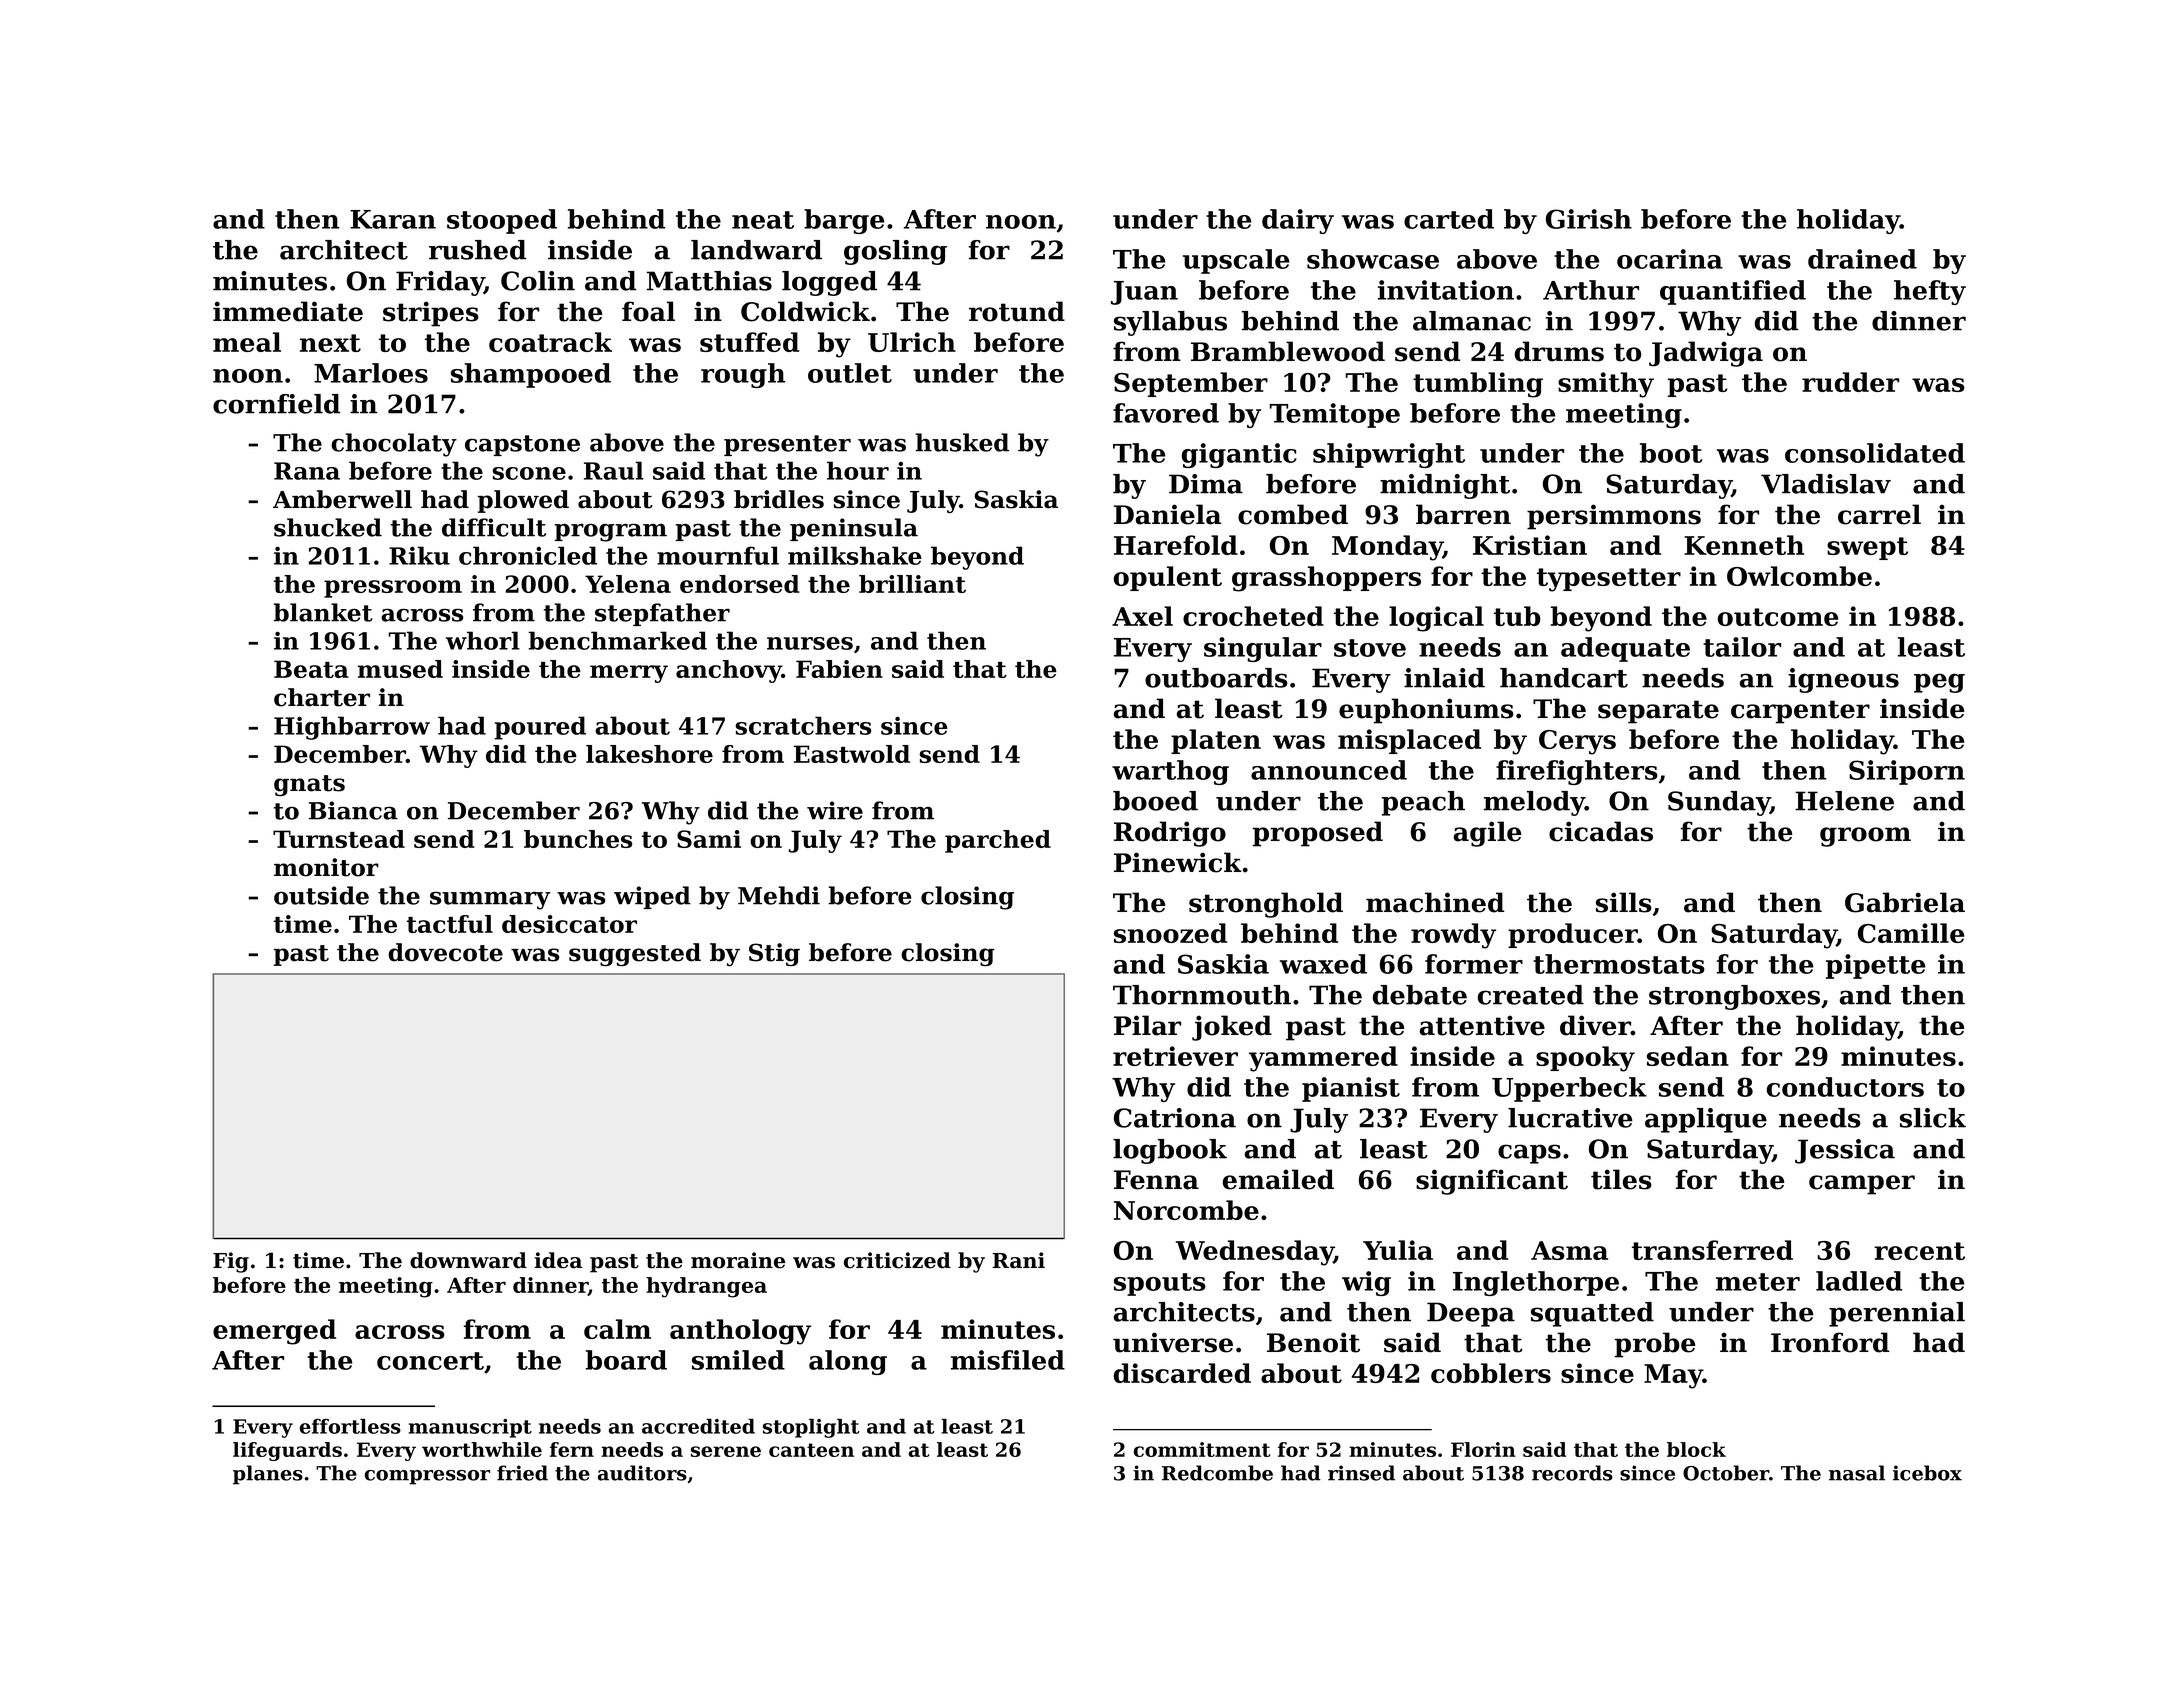  What do you see at coordinates (1688, 1056) in the screenshot?
I see `sedan` at bounding box center [1688, 1056].
